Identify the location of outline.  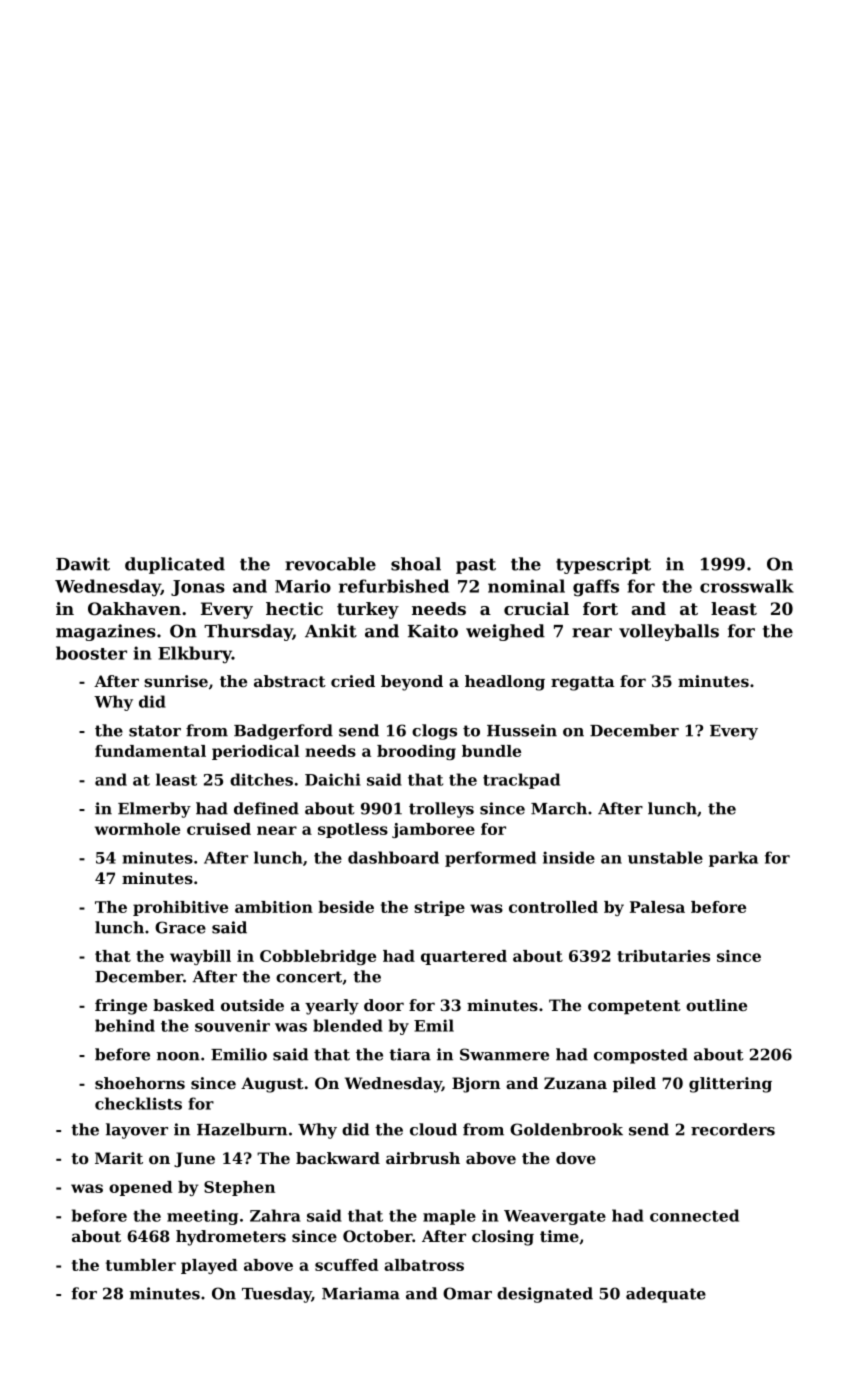
(716, 1005).
